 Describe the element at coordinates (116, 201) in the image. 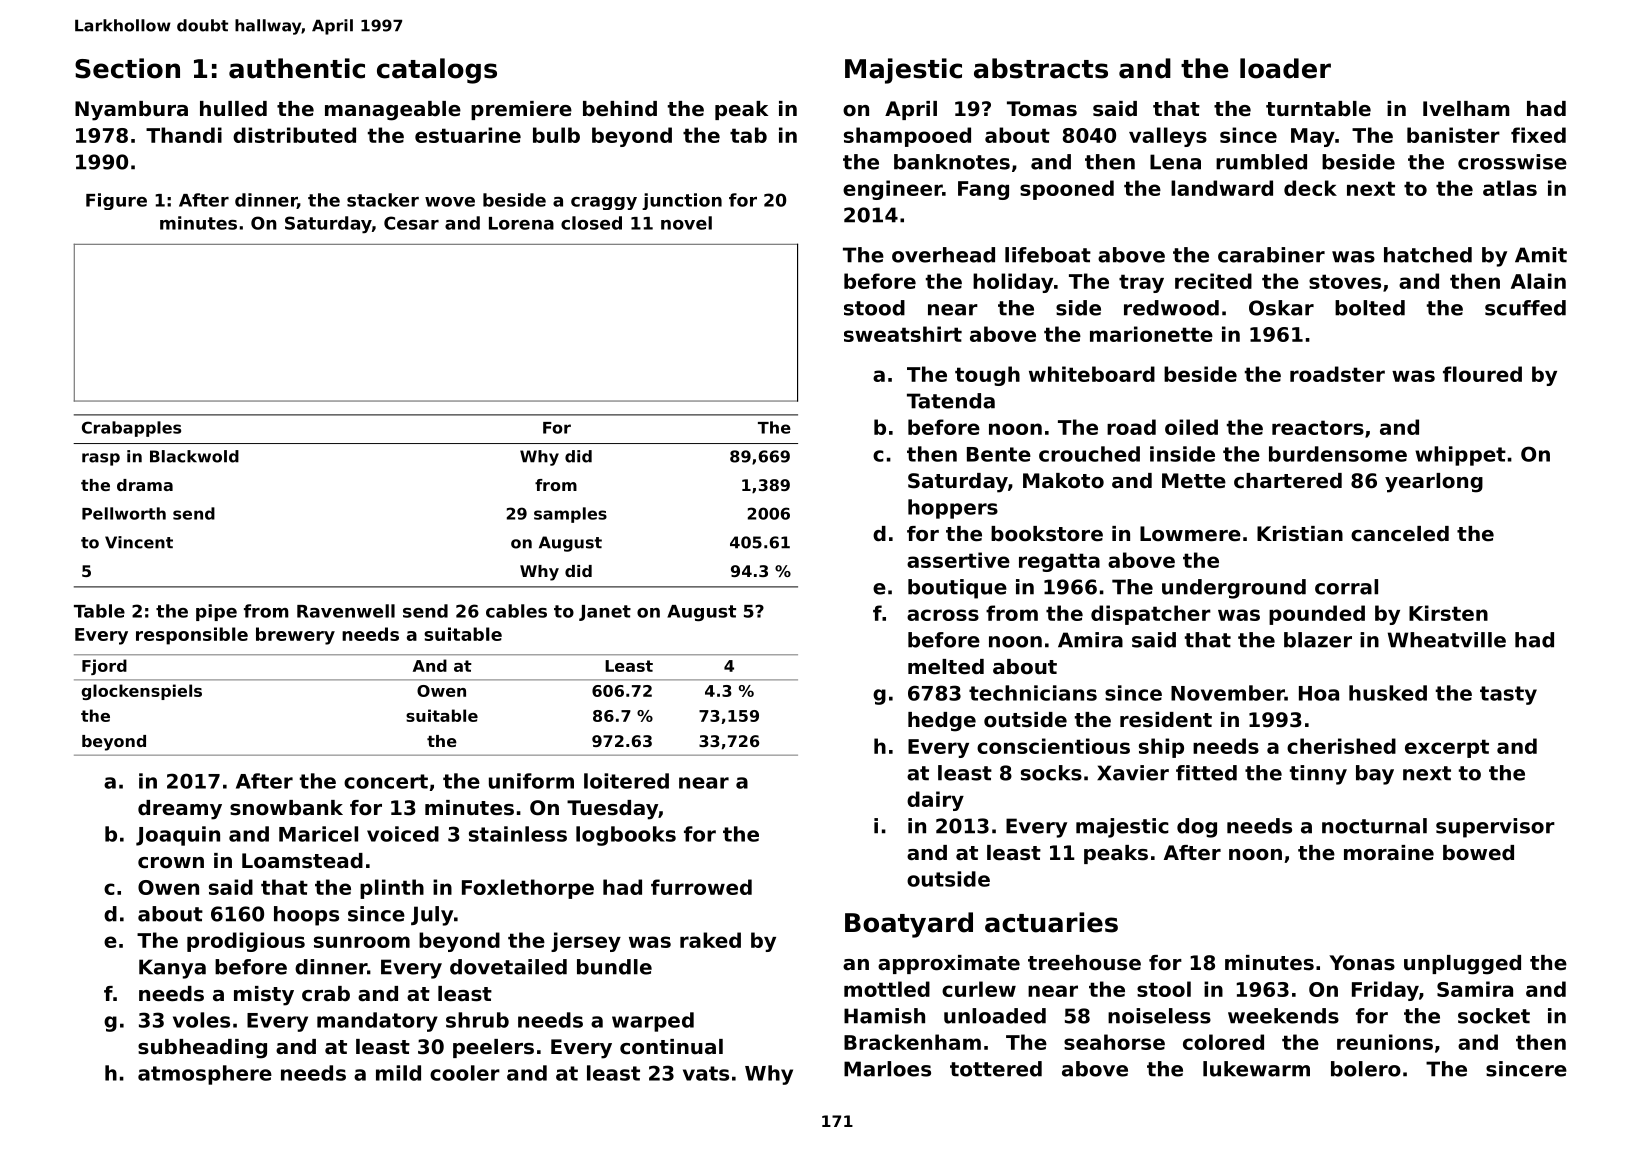

I see `Figure` at that location.
